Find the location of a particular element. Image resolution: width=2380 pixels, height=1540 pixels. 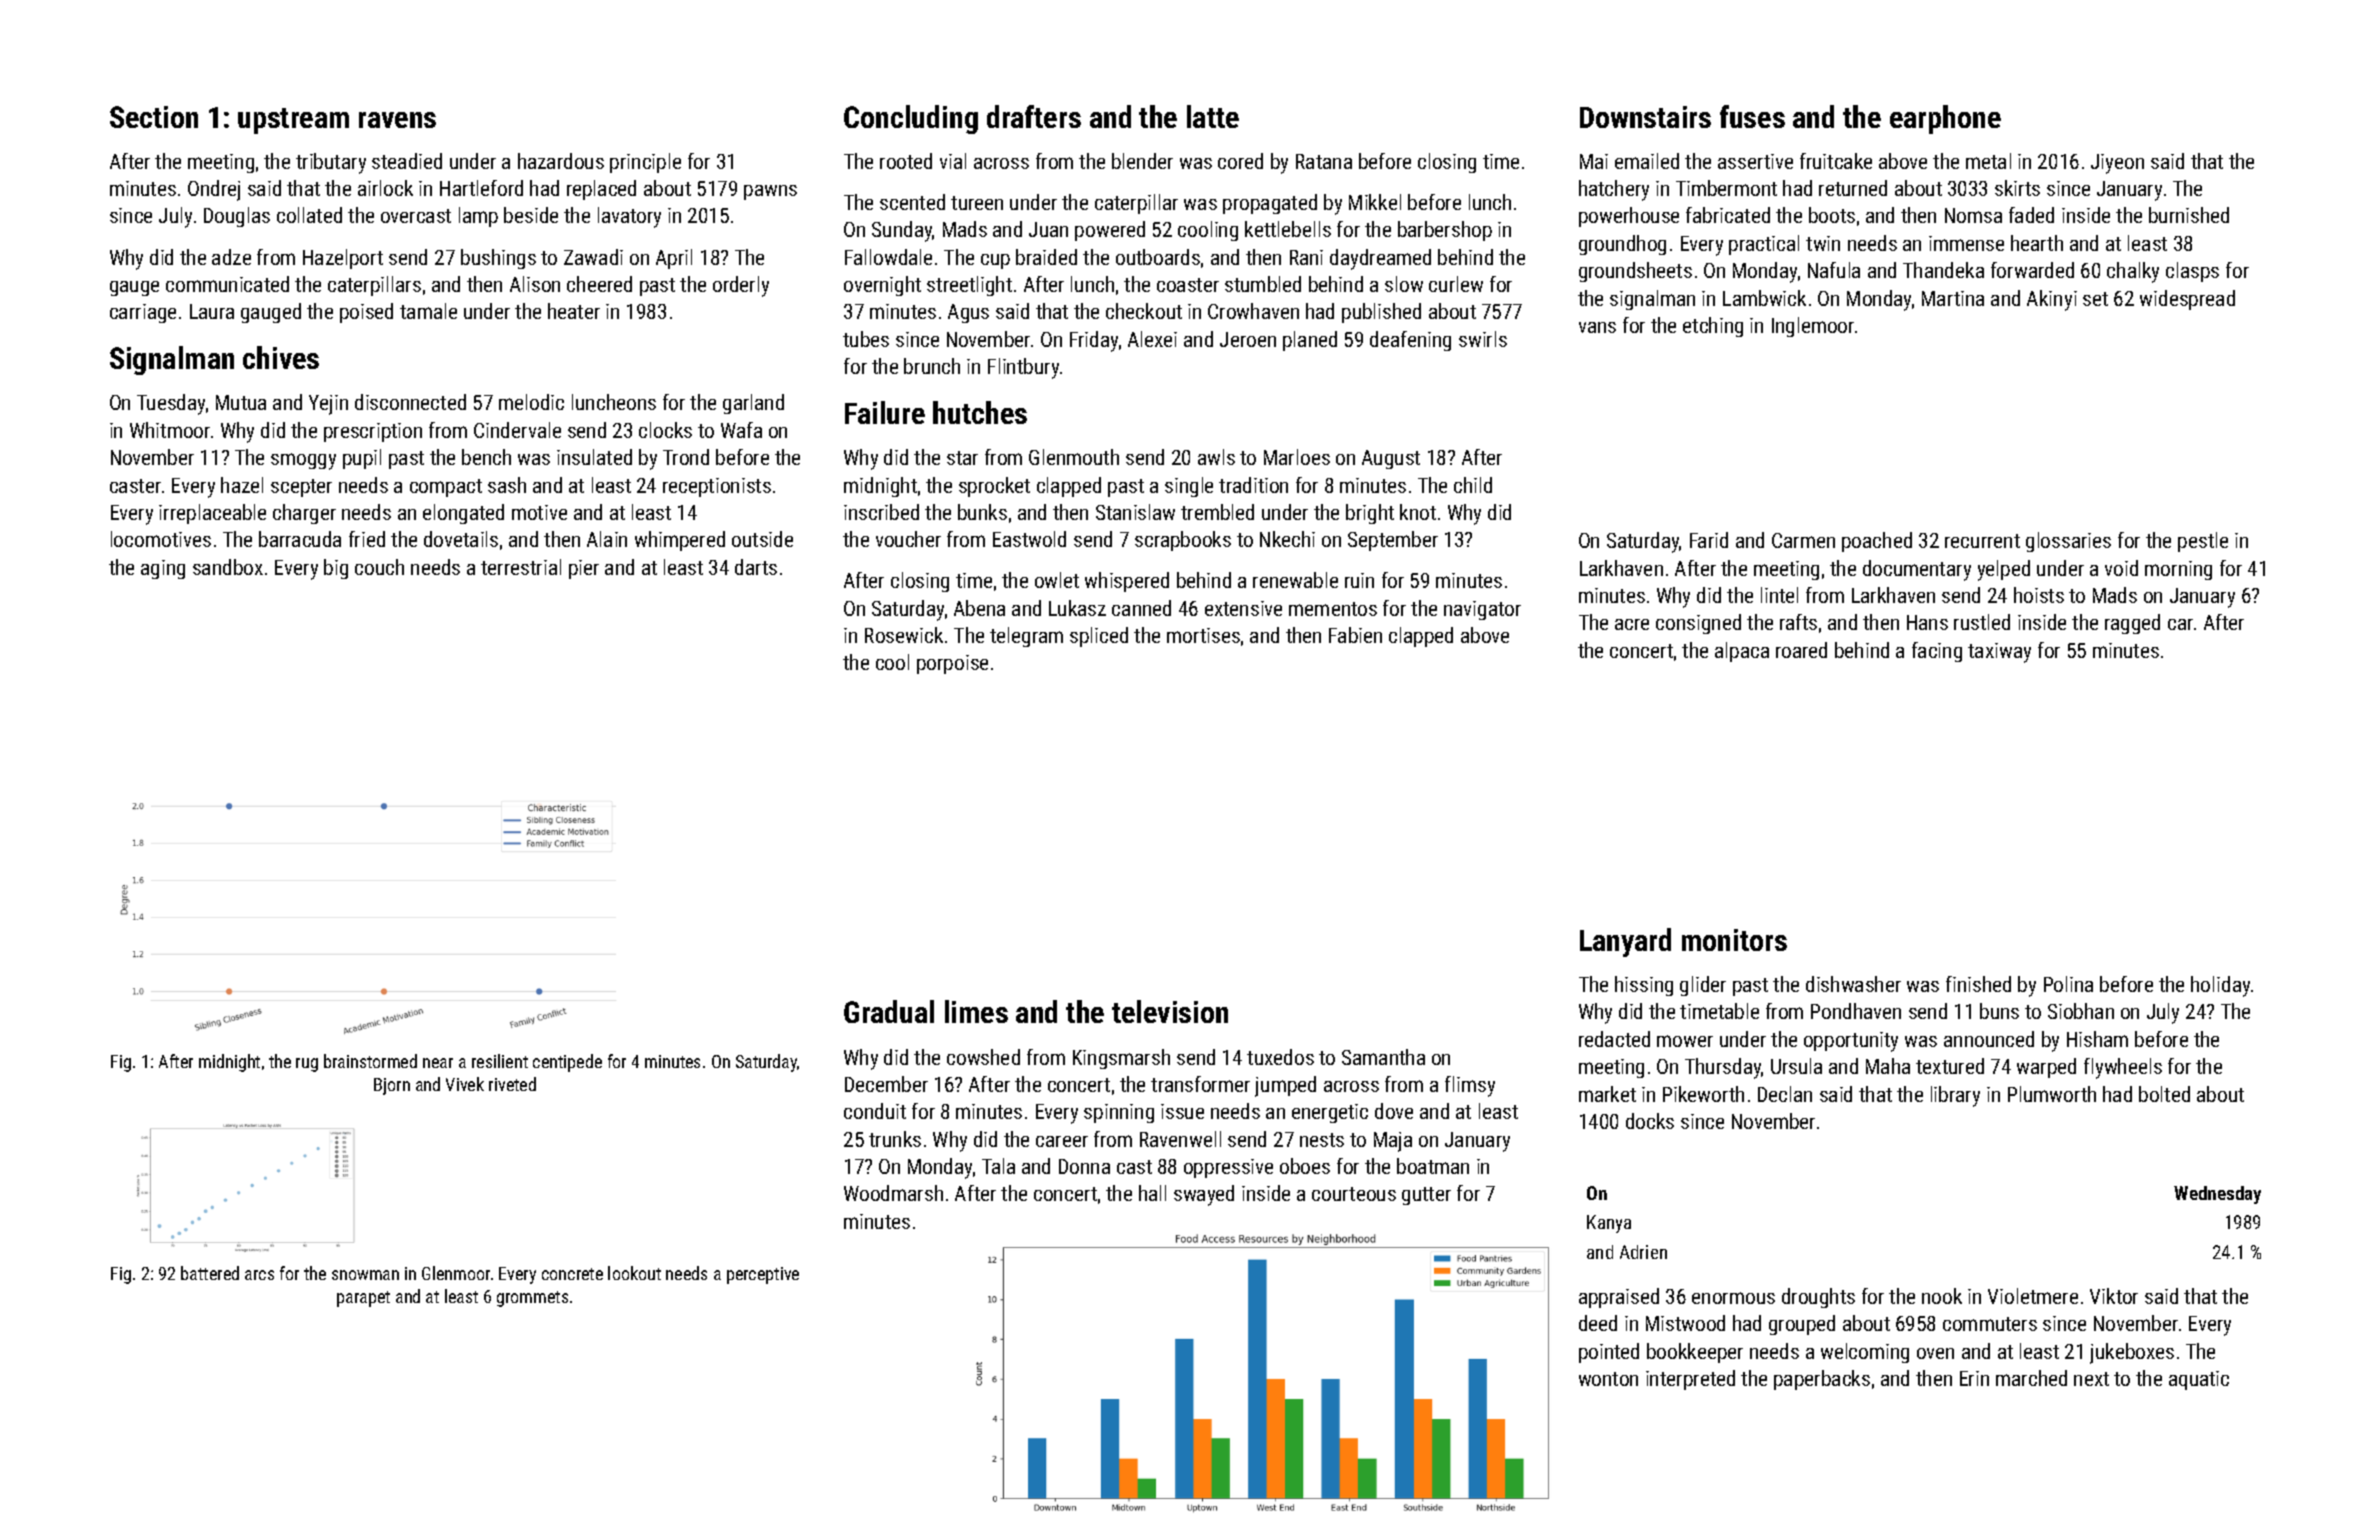

Douglas is located at coordinates (237, 217).
